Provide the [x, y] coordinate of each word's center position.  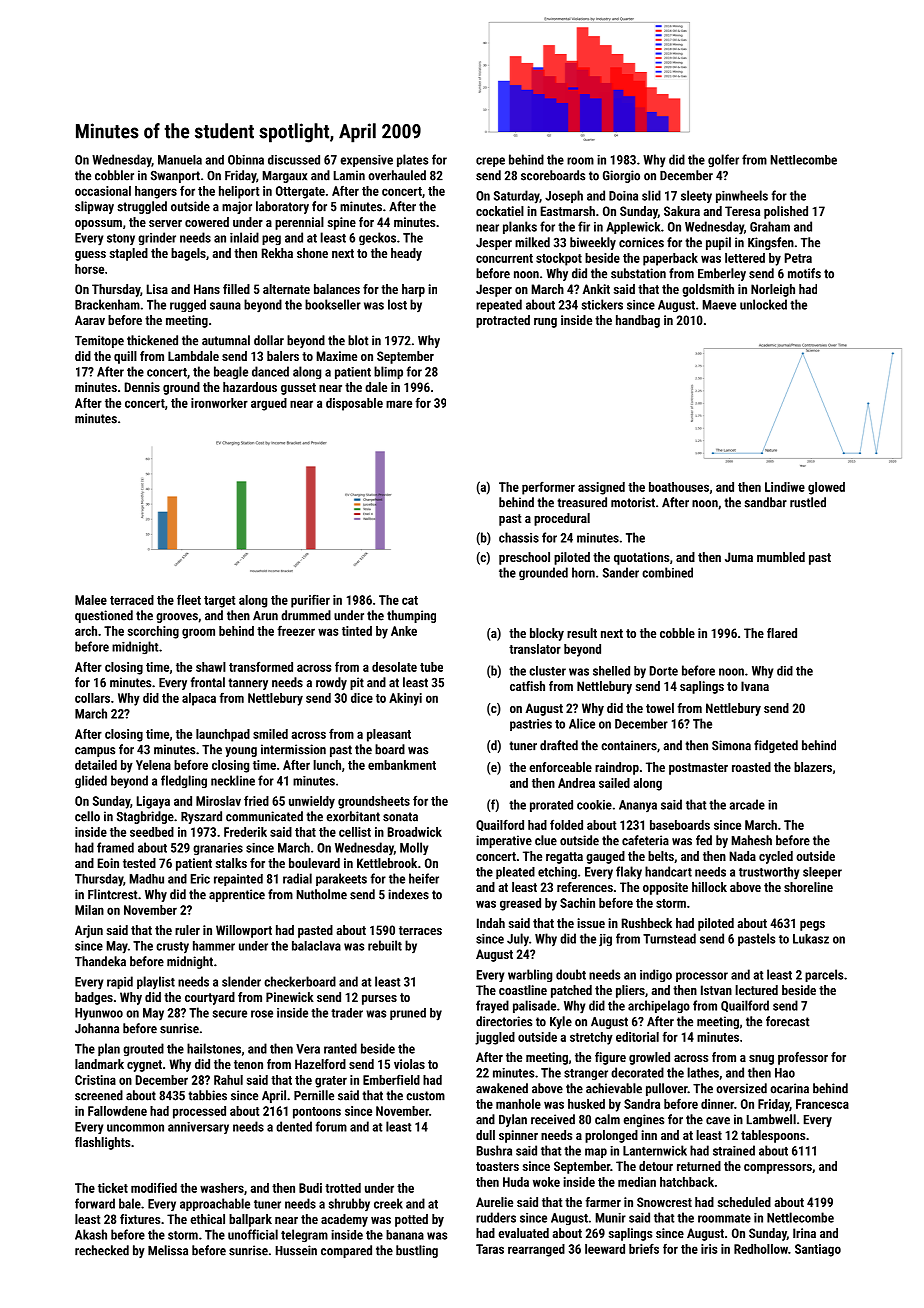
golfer [723, 160]
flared [782, 633]
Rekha [277, 253]
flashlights [102, 1143]
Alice [582, 723]
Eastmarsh [568, 211]
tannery [248, 684]
